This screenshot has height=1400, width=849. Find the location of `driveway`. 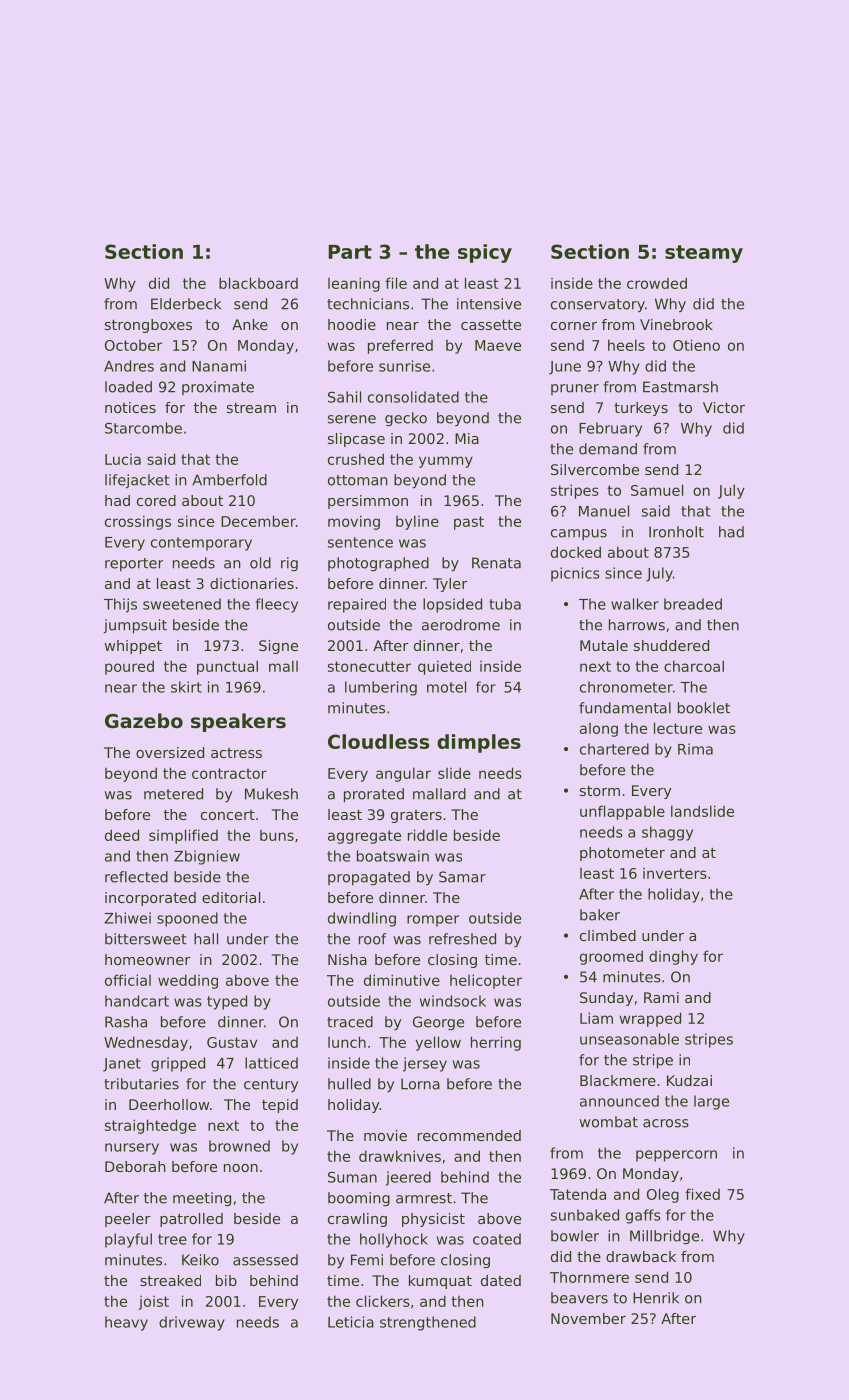

driveway is located at coordinates (192, 1323).
